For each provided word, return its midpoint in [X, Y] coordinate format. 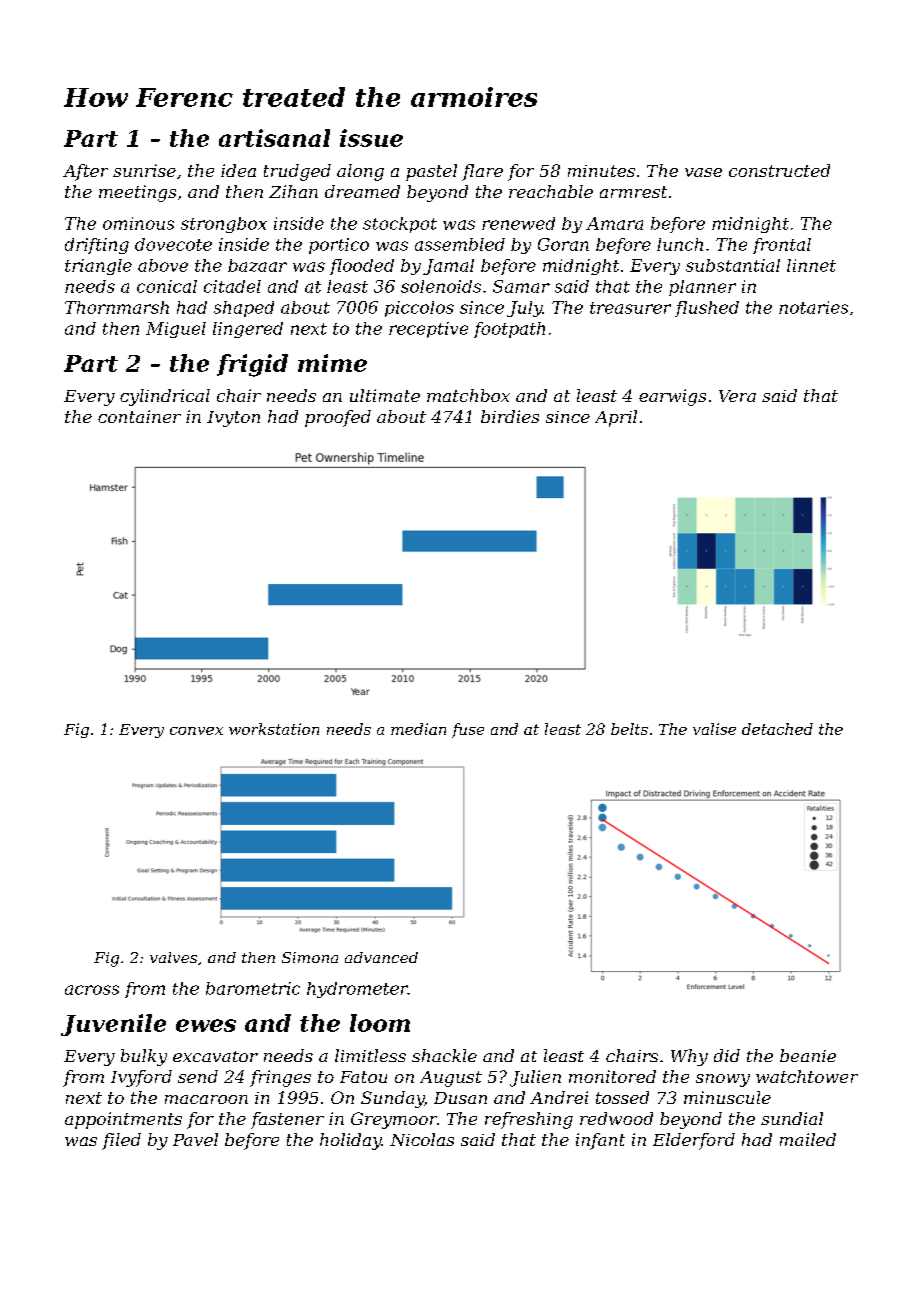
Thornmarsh [117, 307]
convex [196, 731]
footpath [509, 330]
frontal [782, 246]
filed [121, 1141]
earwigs [672, 397]
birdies [510, 416]
